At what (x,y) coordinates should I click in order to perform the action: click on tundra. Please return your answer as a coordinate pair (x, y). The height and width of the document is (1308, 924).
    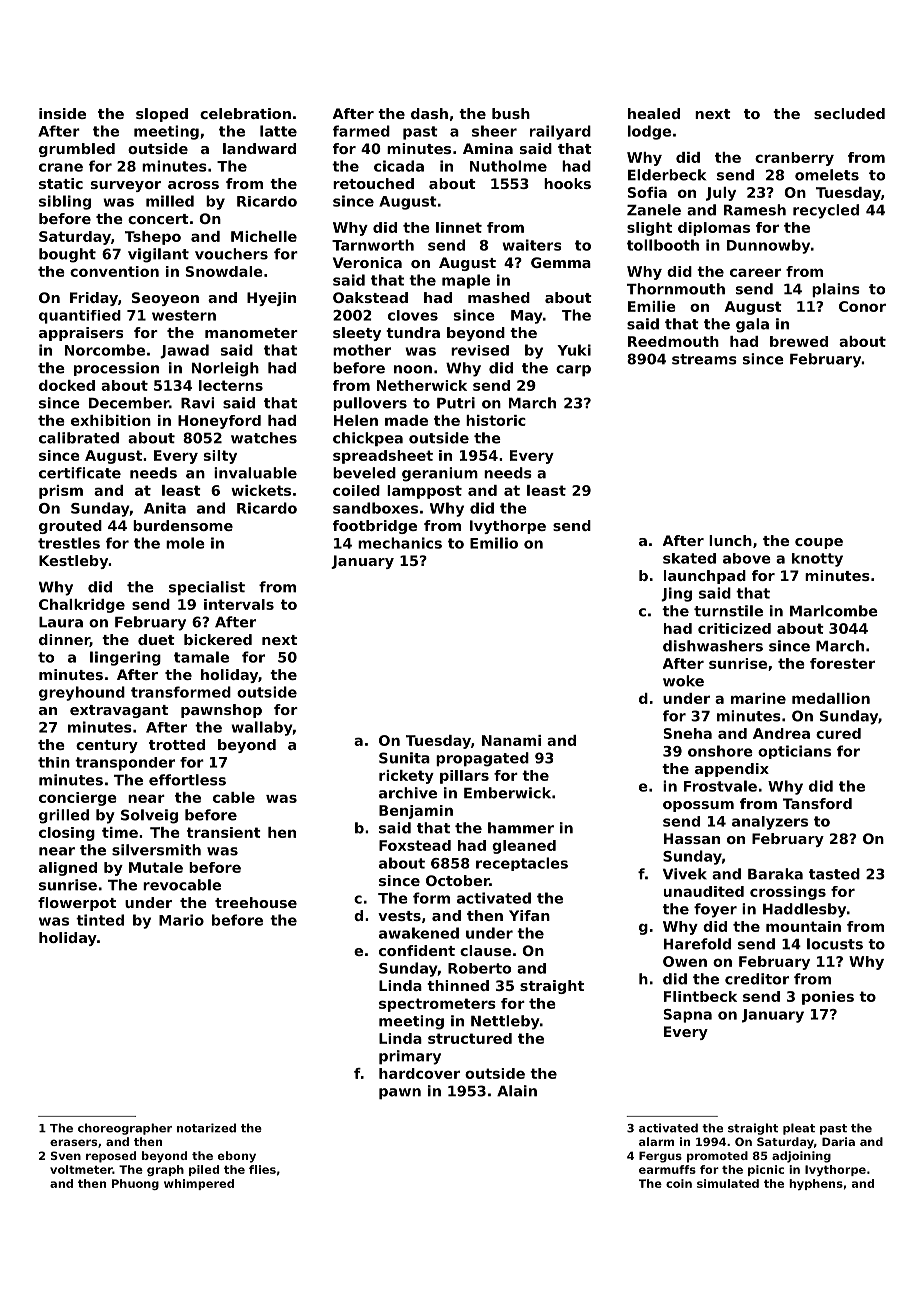
    Looking at the image, I should click on (413, 332).
